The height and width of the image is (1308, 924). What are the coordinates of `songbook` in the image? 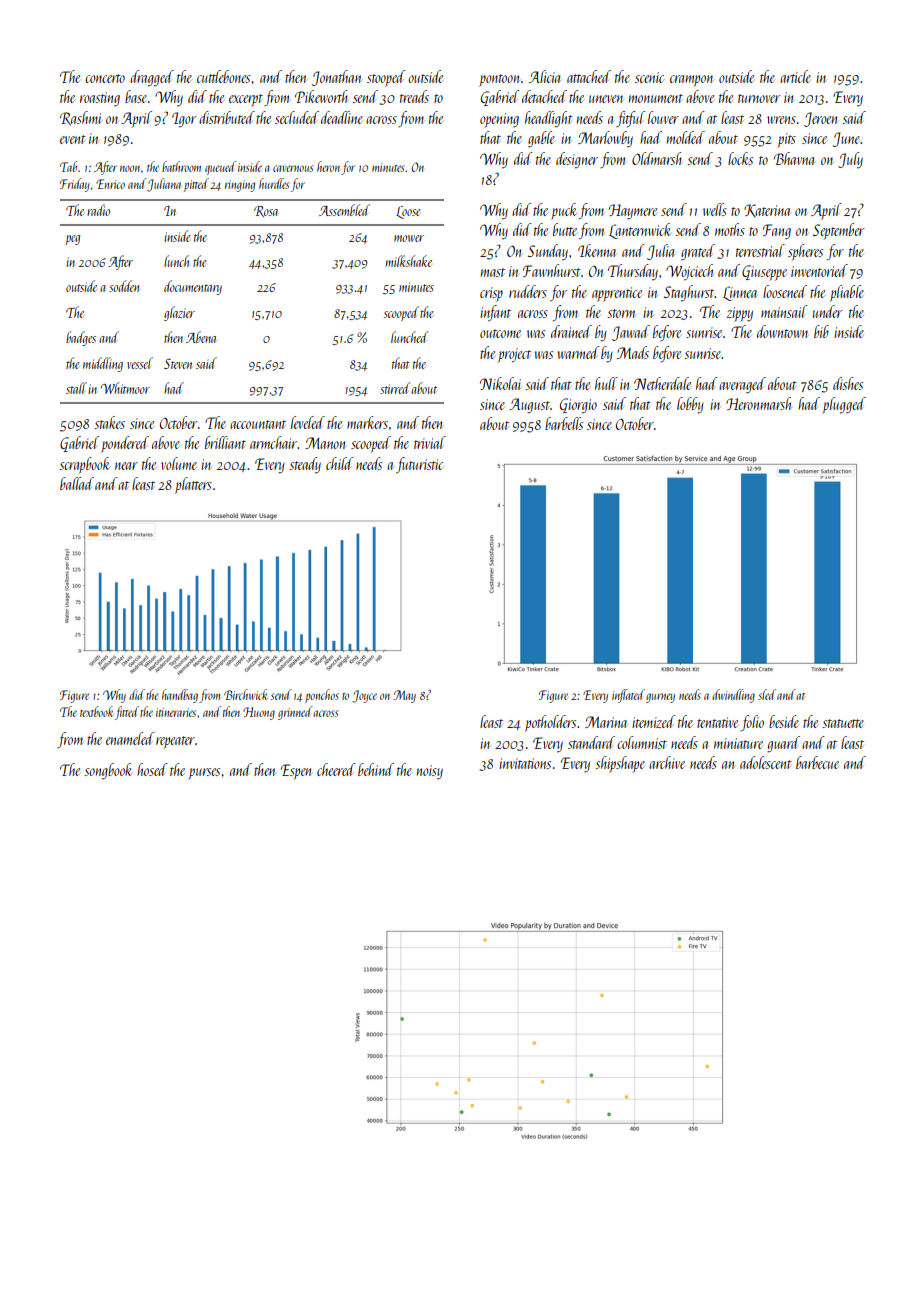 It's located at (108, 771).
